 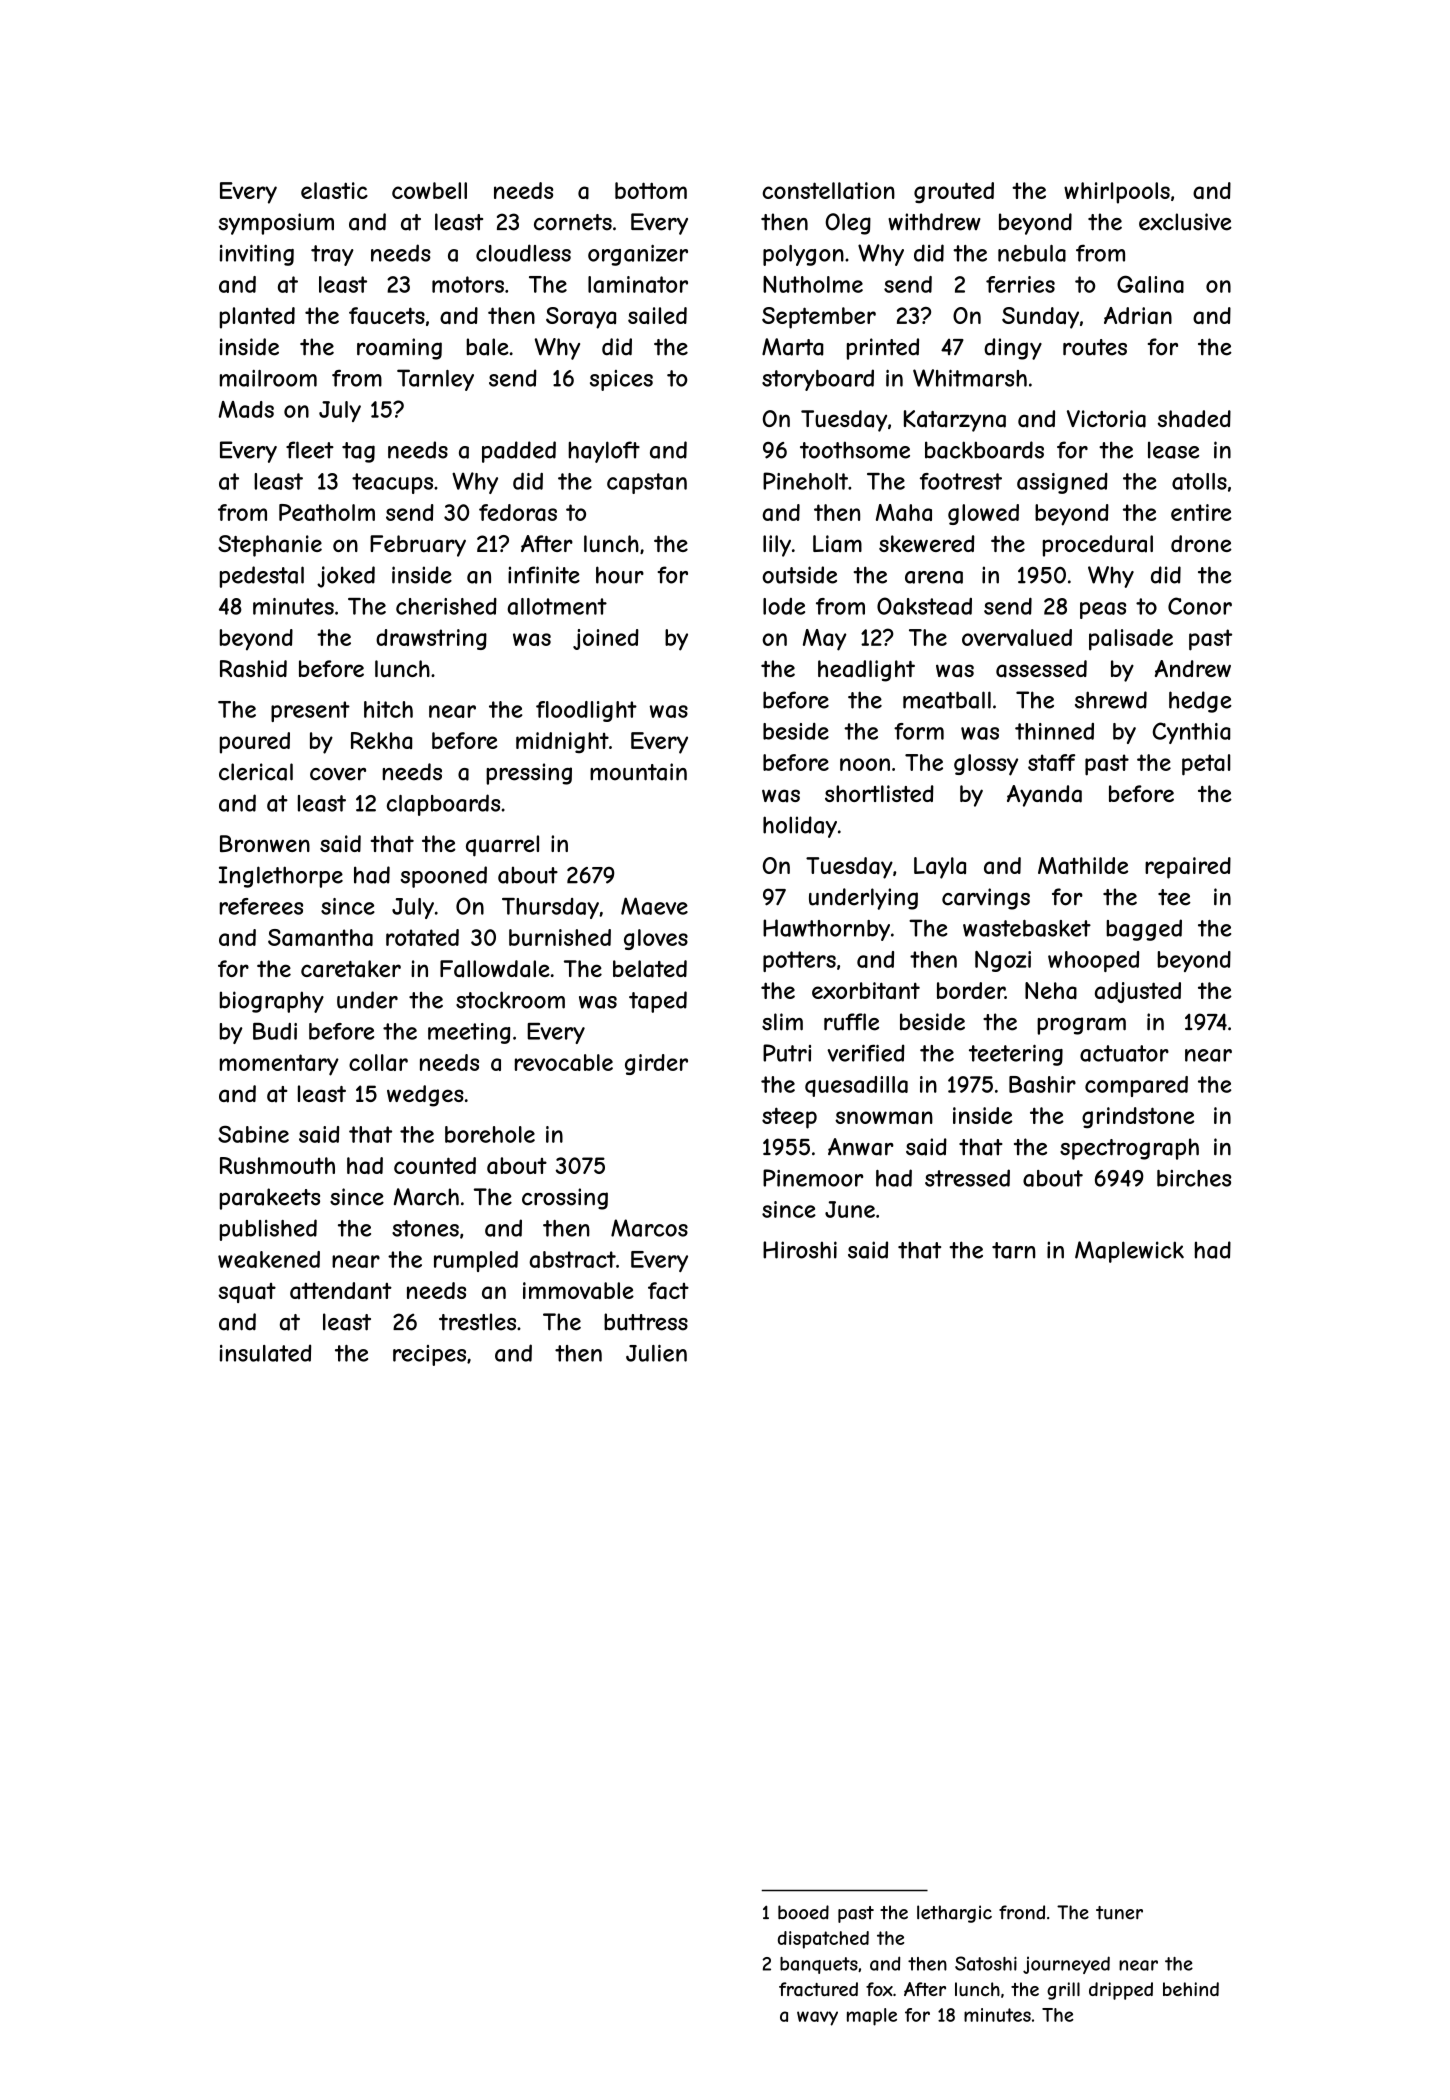 I want to click on cowbell, so click(x=429, y=190).
